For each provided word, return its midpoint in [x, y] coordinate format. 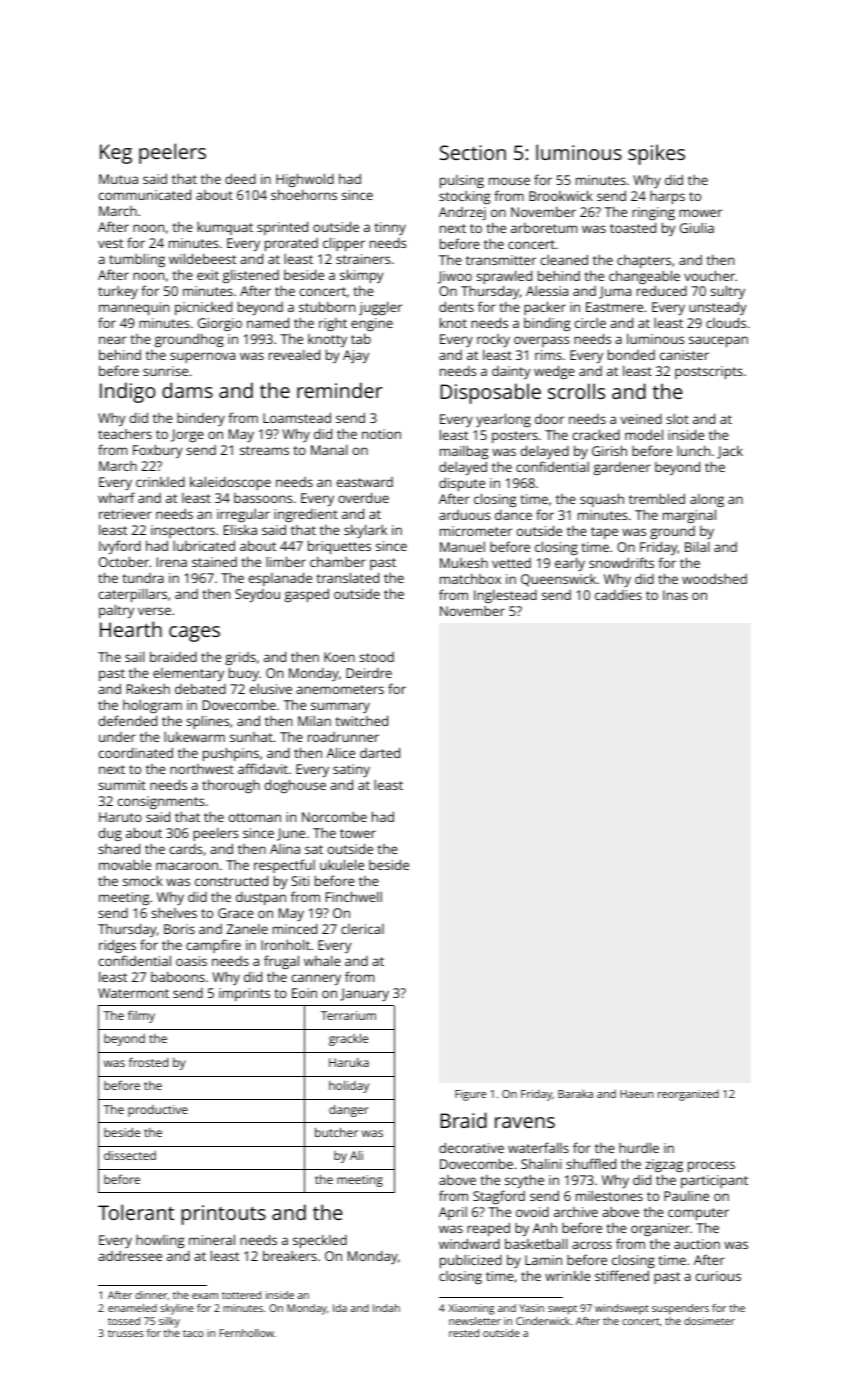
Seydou [257, 595]
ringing [653, 213]
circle [590, 323]
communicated [145, 194]
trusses [126, 1333]
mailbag [464, 452]
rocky [493, 340]
